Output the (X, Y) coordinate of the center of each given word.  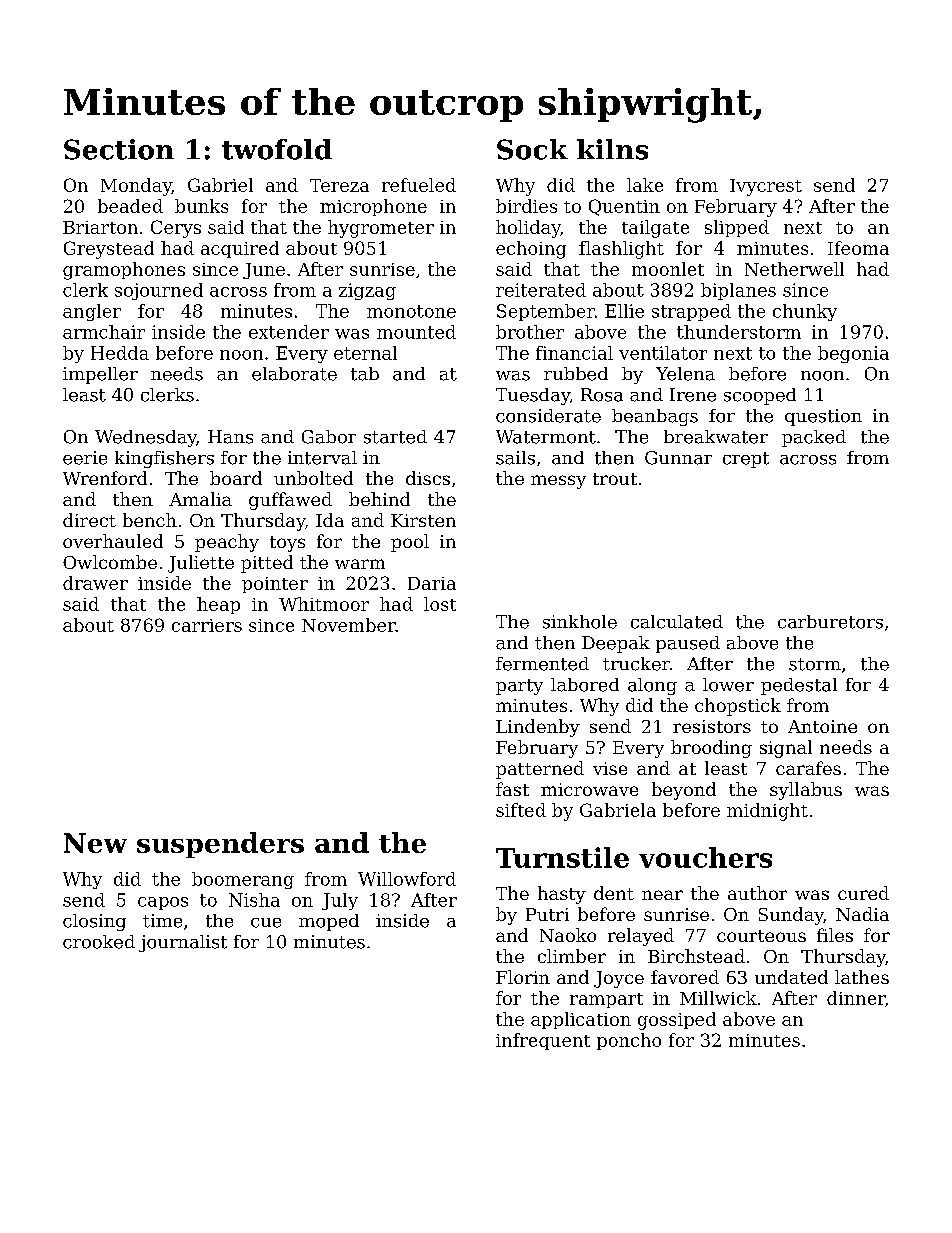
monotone (411, 311)
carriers (207, 625)
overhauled (113, 541)
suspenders (220, 845)
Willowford (407, 879)
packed (814, 438)
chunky (805, 312)
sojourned (159, 291)
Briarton (100, 227)
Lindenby (538, 728)
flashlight (621, 250)
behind (379, 499)
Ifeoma (858, 248)
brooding (711, 749)
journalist (183, 943)
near (662, 895)
